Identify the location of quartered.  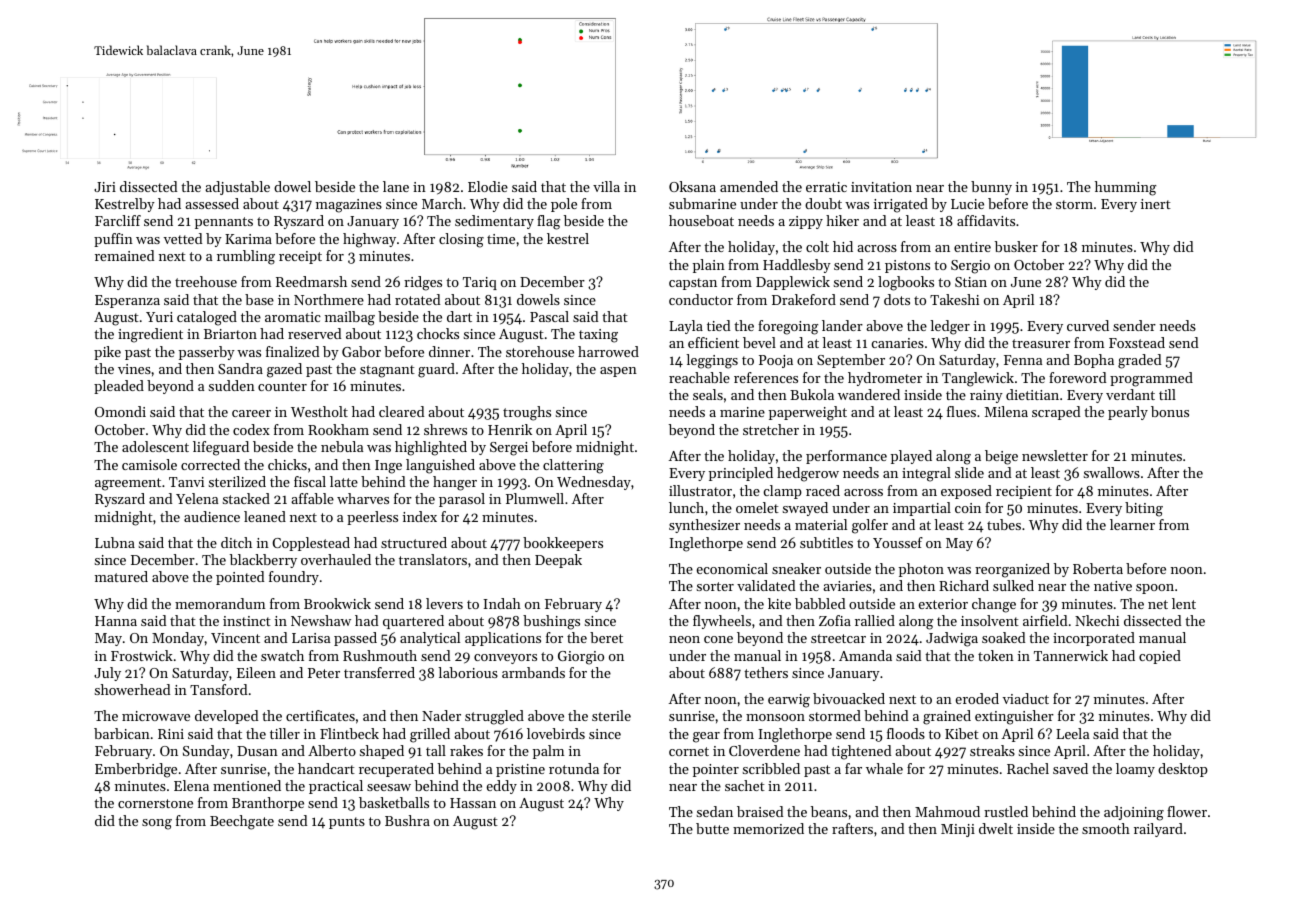
(413, 622).
